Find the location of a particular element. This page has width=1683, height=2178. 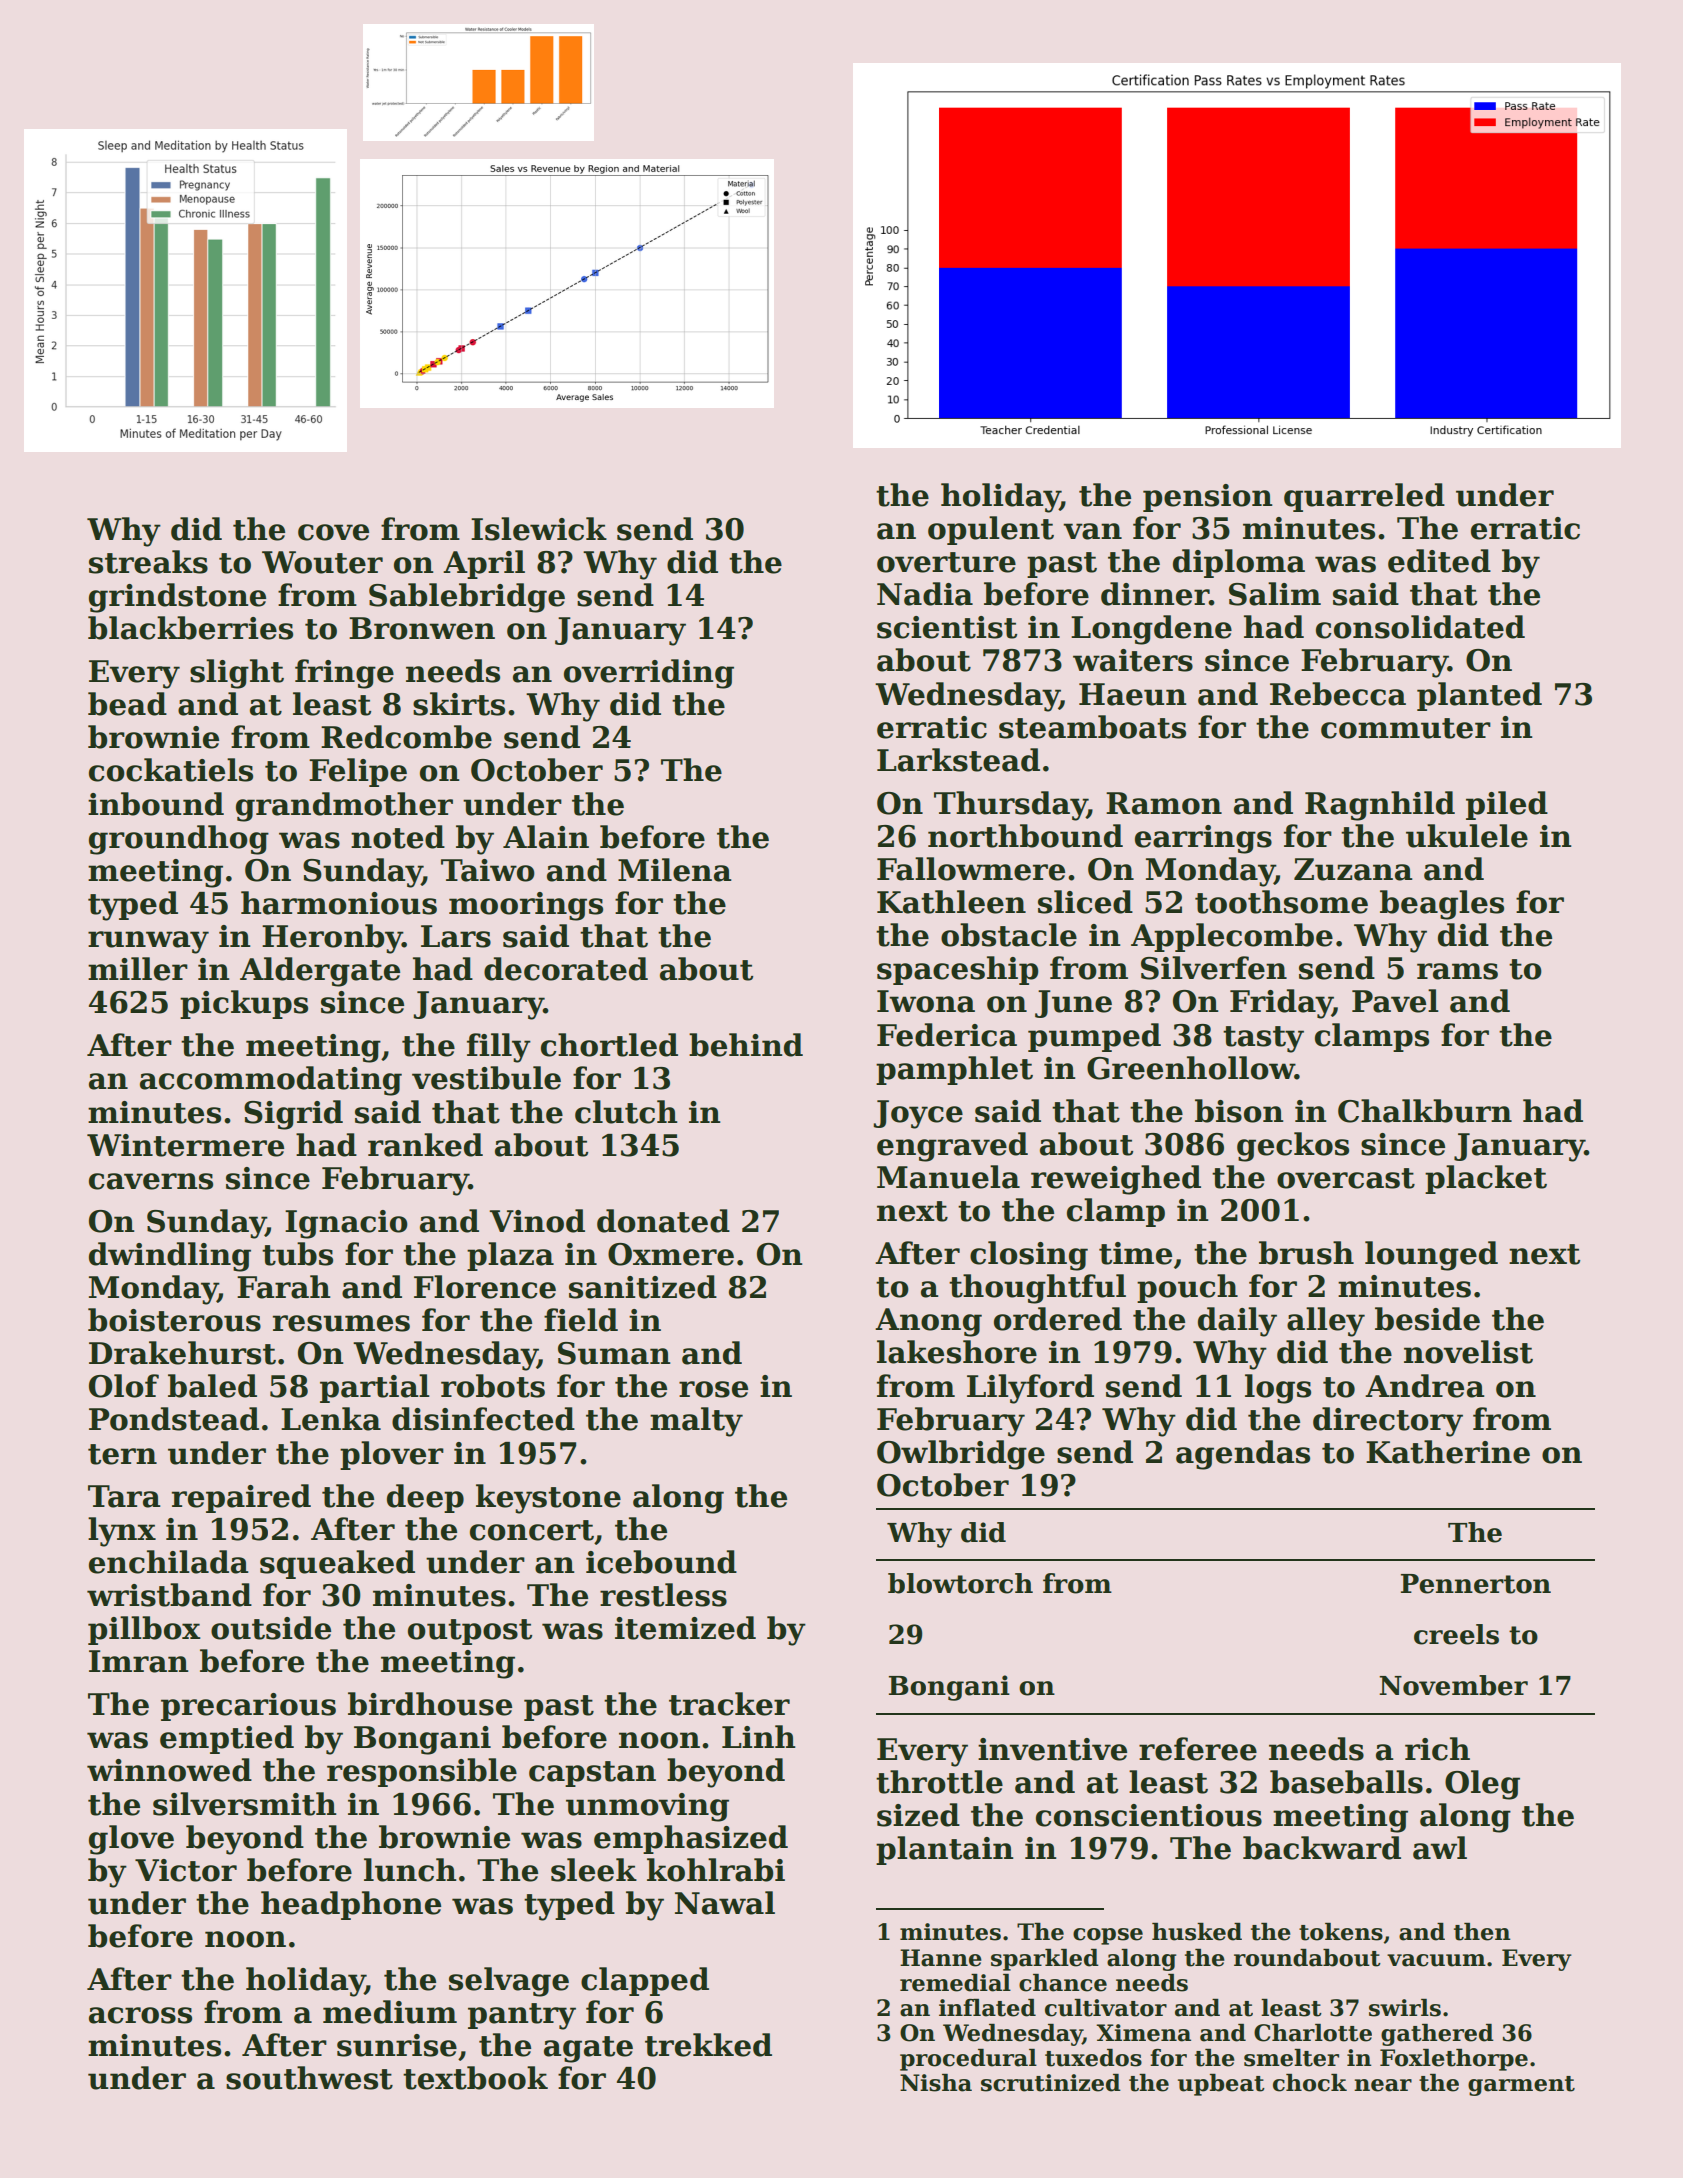

Islewick is located at coordinates (539, 529).
